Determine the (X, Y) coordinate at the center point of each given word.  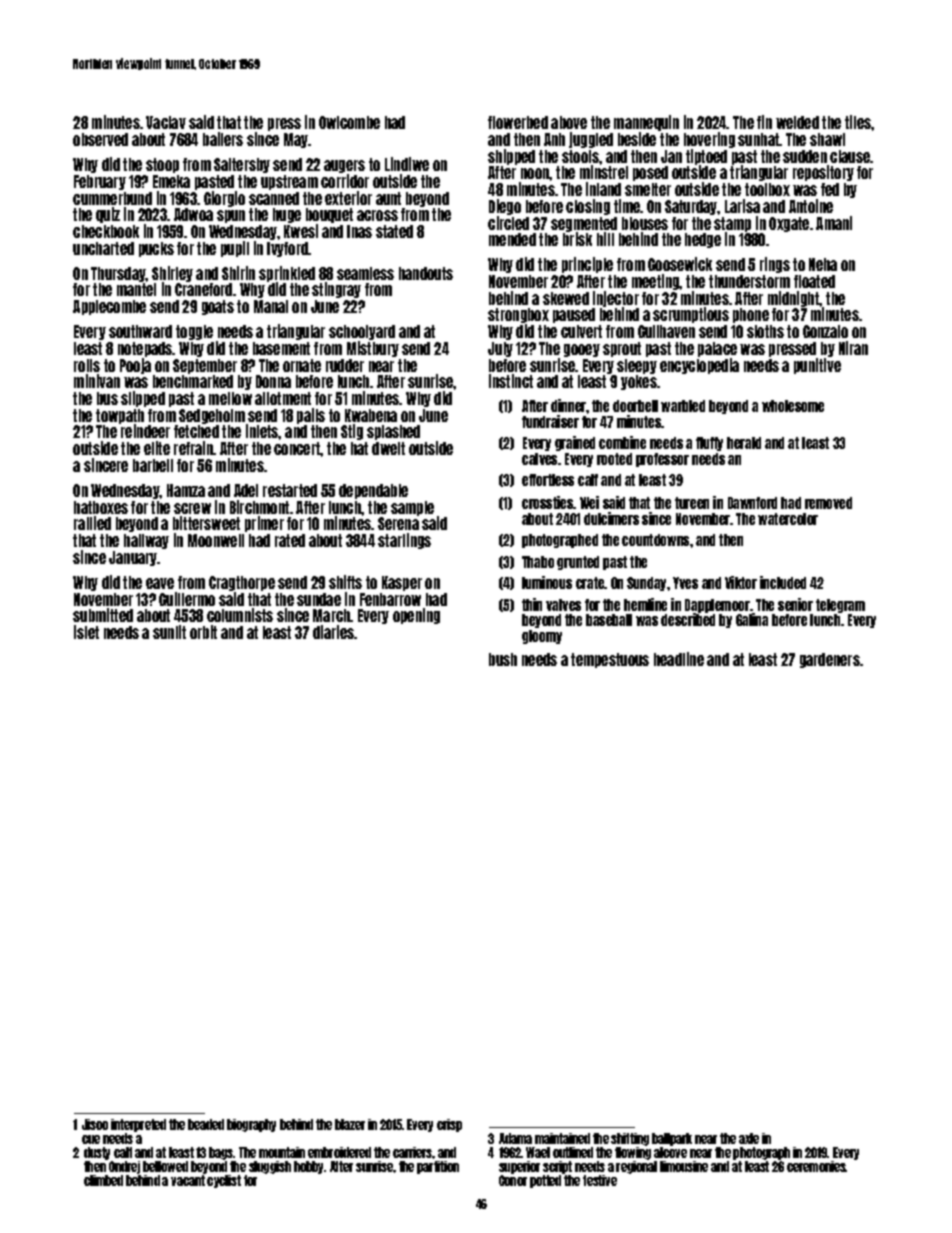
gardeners (830, 660)
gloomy (542, 637)
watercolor (788, 519)
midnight (794, 299)
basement (281, 348)
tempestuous (610, 660)
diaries (333, 632)
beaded (206, 1124)
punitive (817, 366)
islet (86, 632)
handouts (426, 273)
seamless (365, 273)
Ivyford (288, 249)
